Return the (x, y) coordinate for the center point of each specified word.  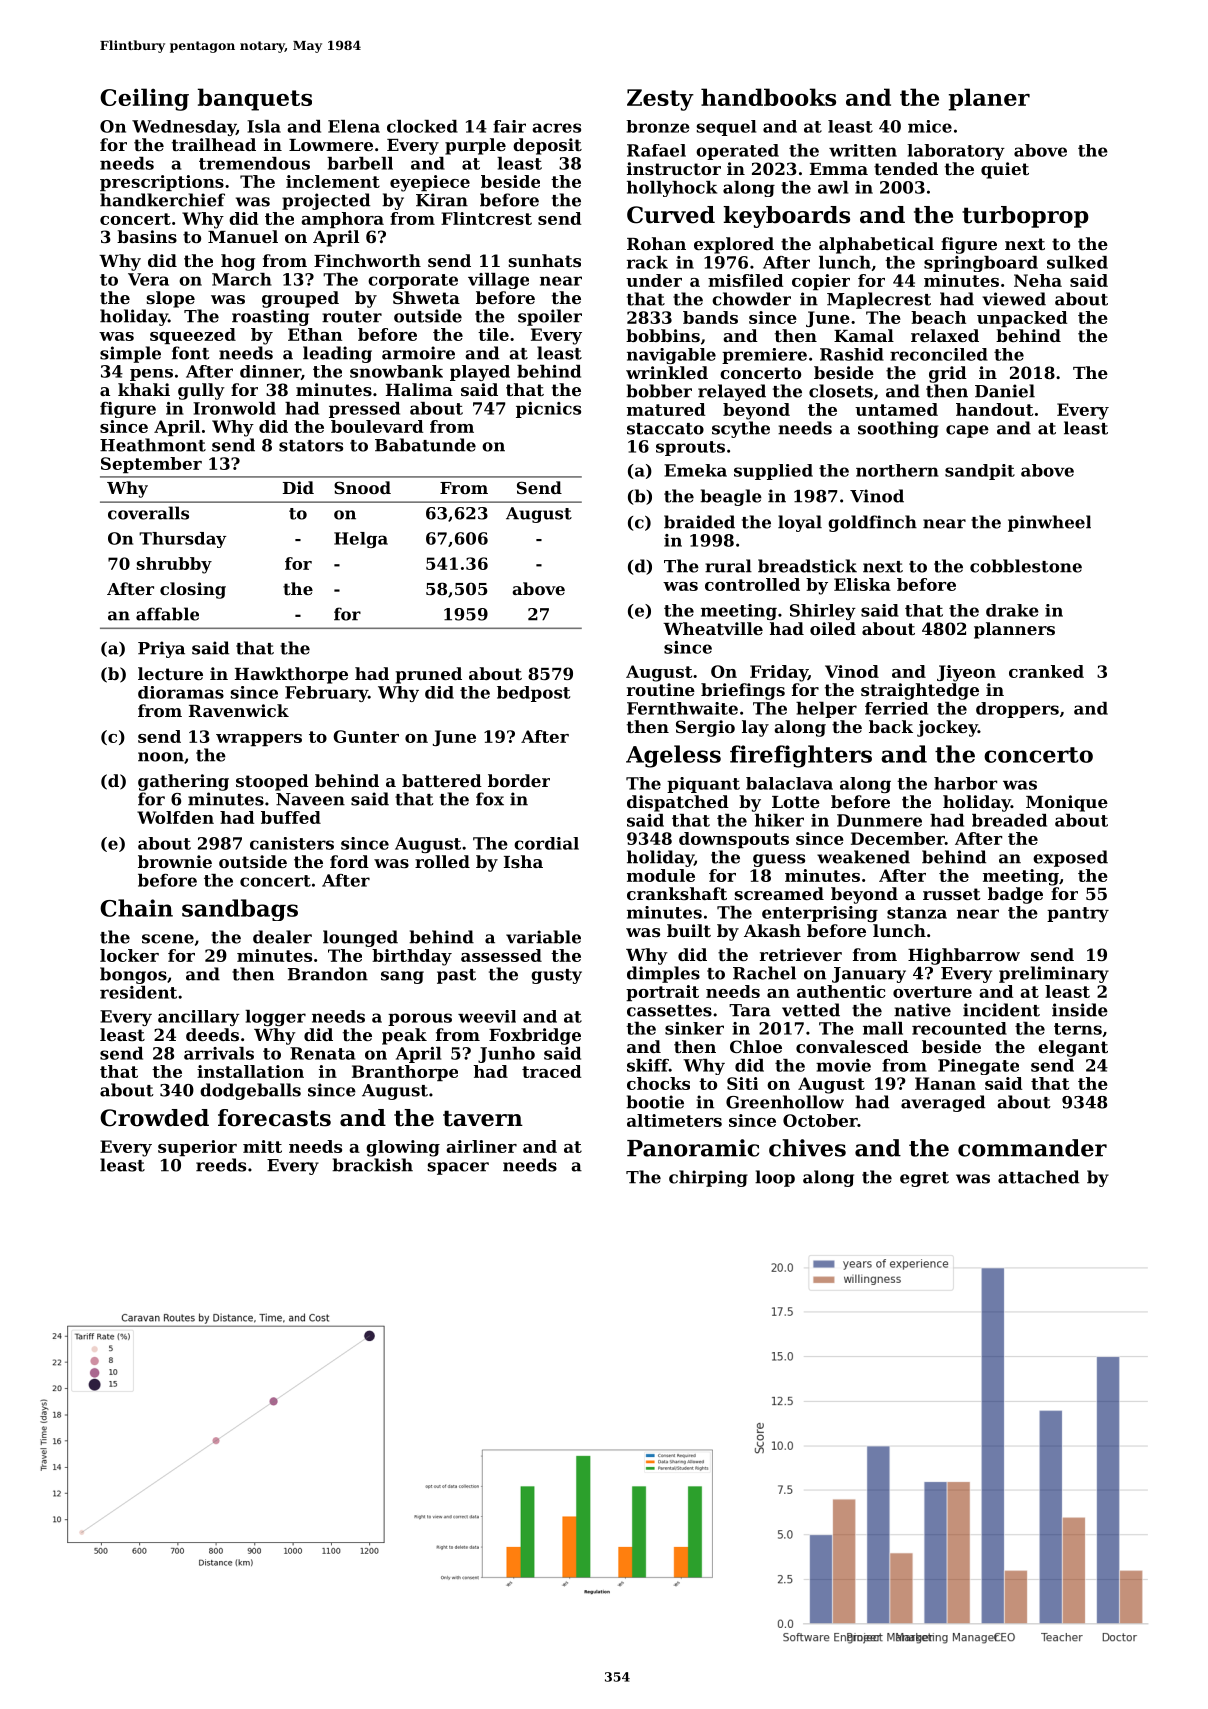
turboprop (1025, 217)
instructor (674, 168)
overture (932, 992)
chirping (708, 1178)
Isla (264, 126)
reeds (221, 1165)
